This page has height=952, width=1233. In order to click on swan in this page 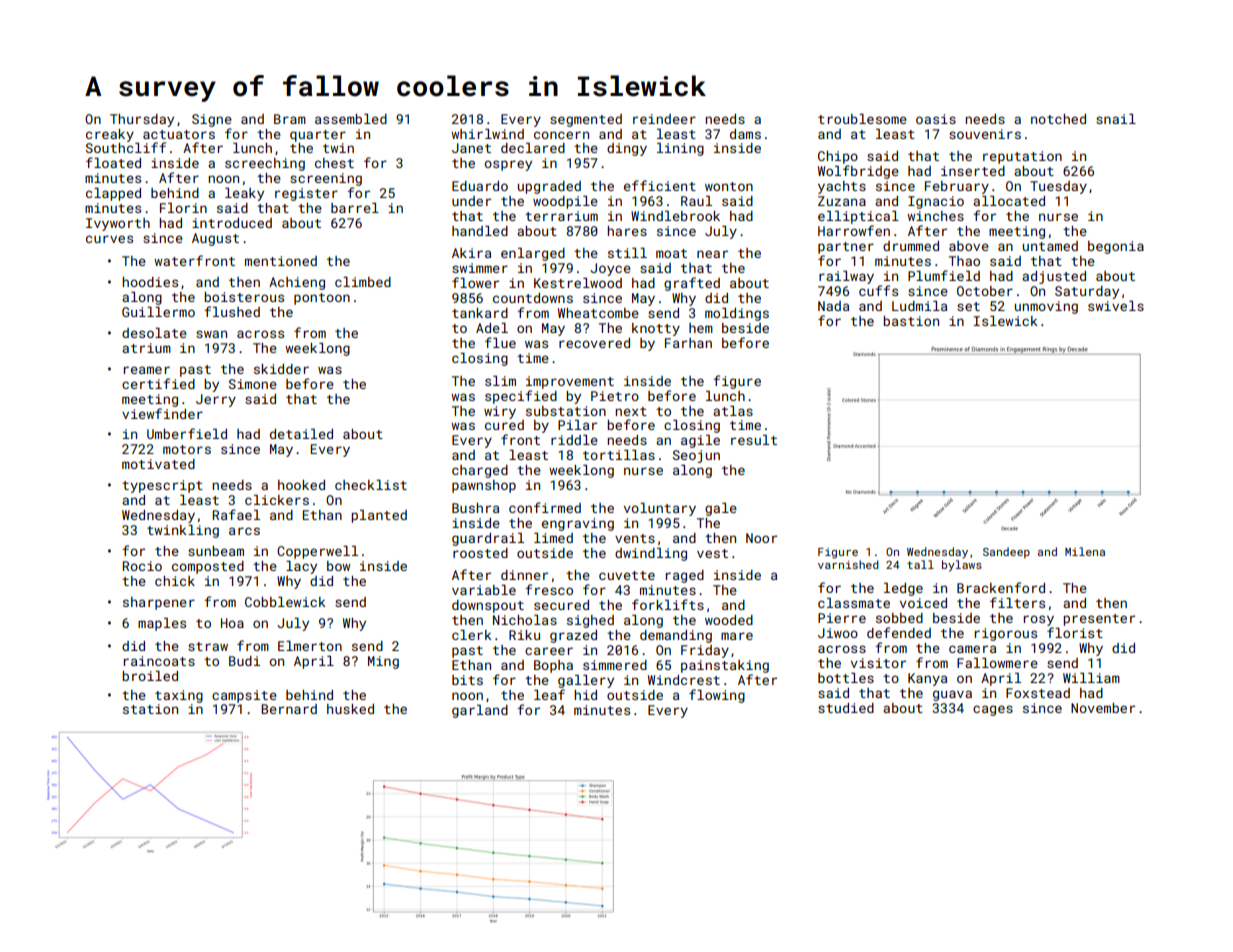, I will do `click(211, 334)`.
